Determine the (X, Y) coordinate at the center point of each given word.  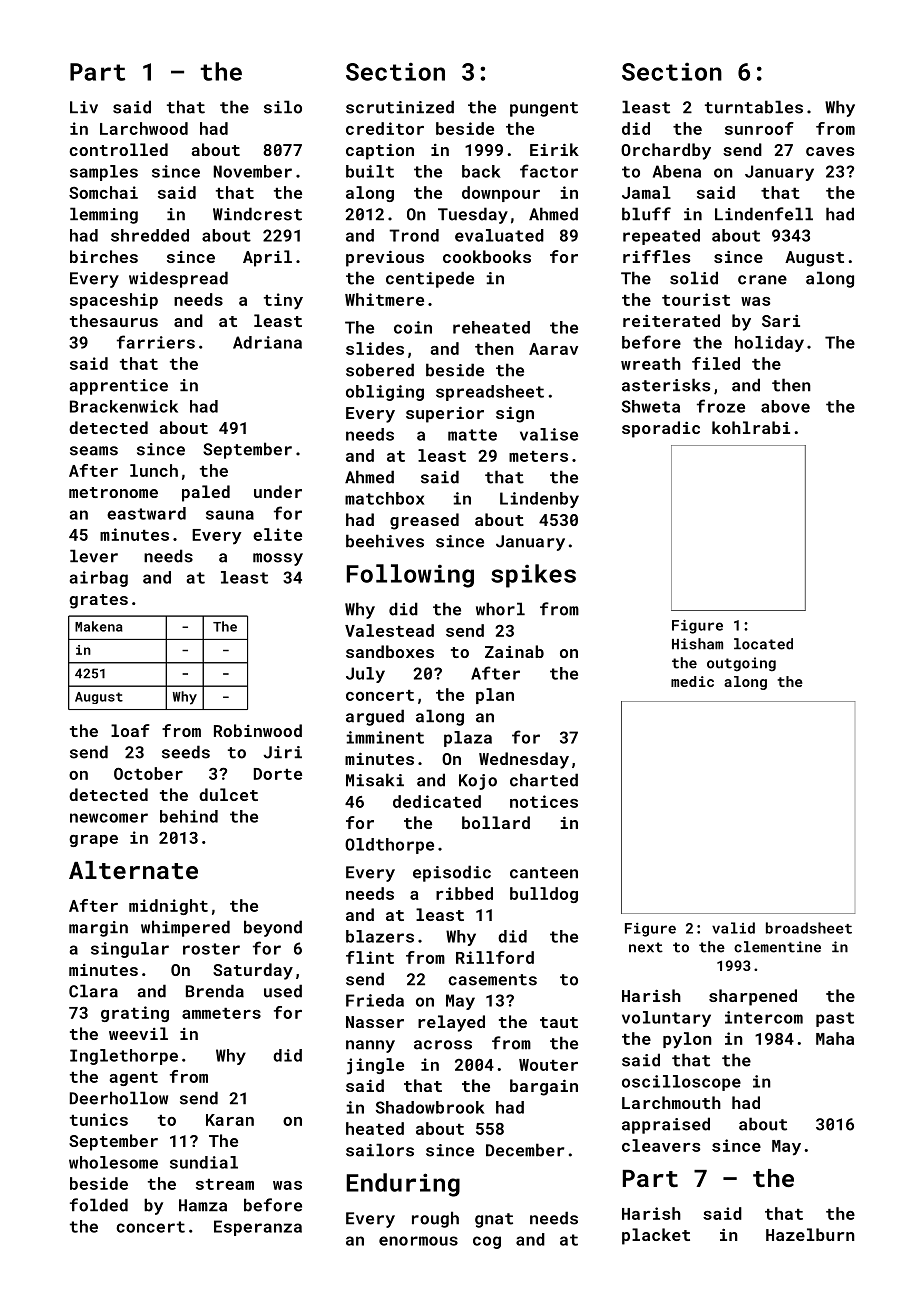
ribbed (464, 893)
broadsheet (809, 928)
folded (99, 1205)
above (785, 406)
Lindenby (539, 500)
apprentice (118, 387)
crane (762, 280)
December (525, 1150)
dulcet (228, 794)
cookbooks (487, 256)
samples (104, 173)
